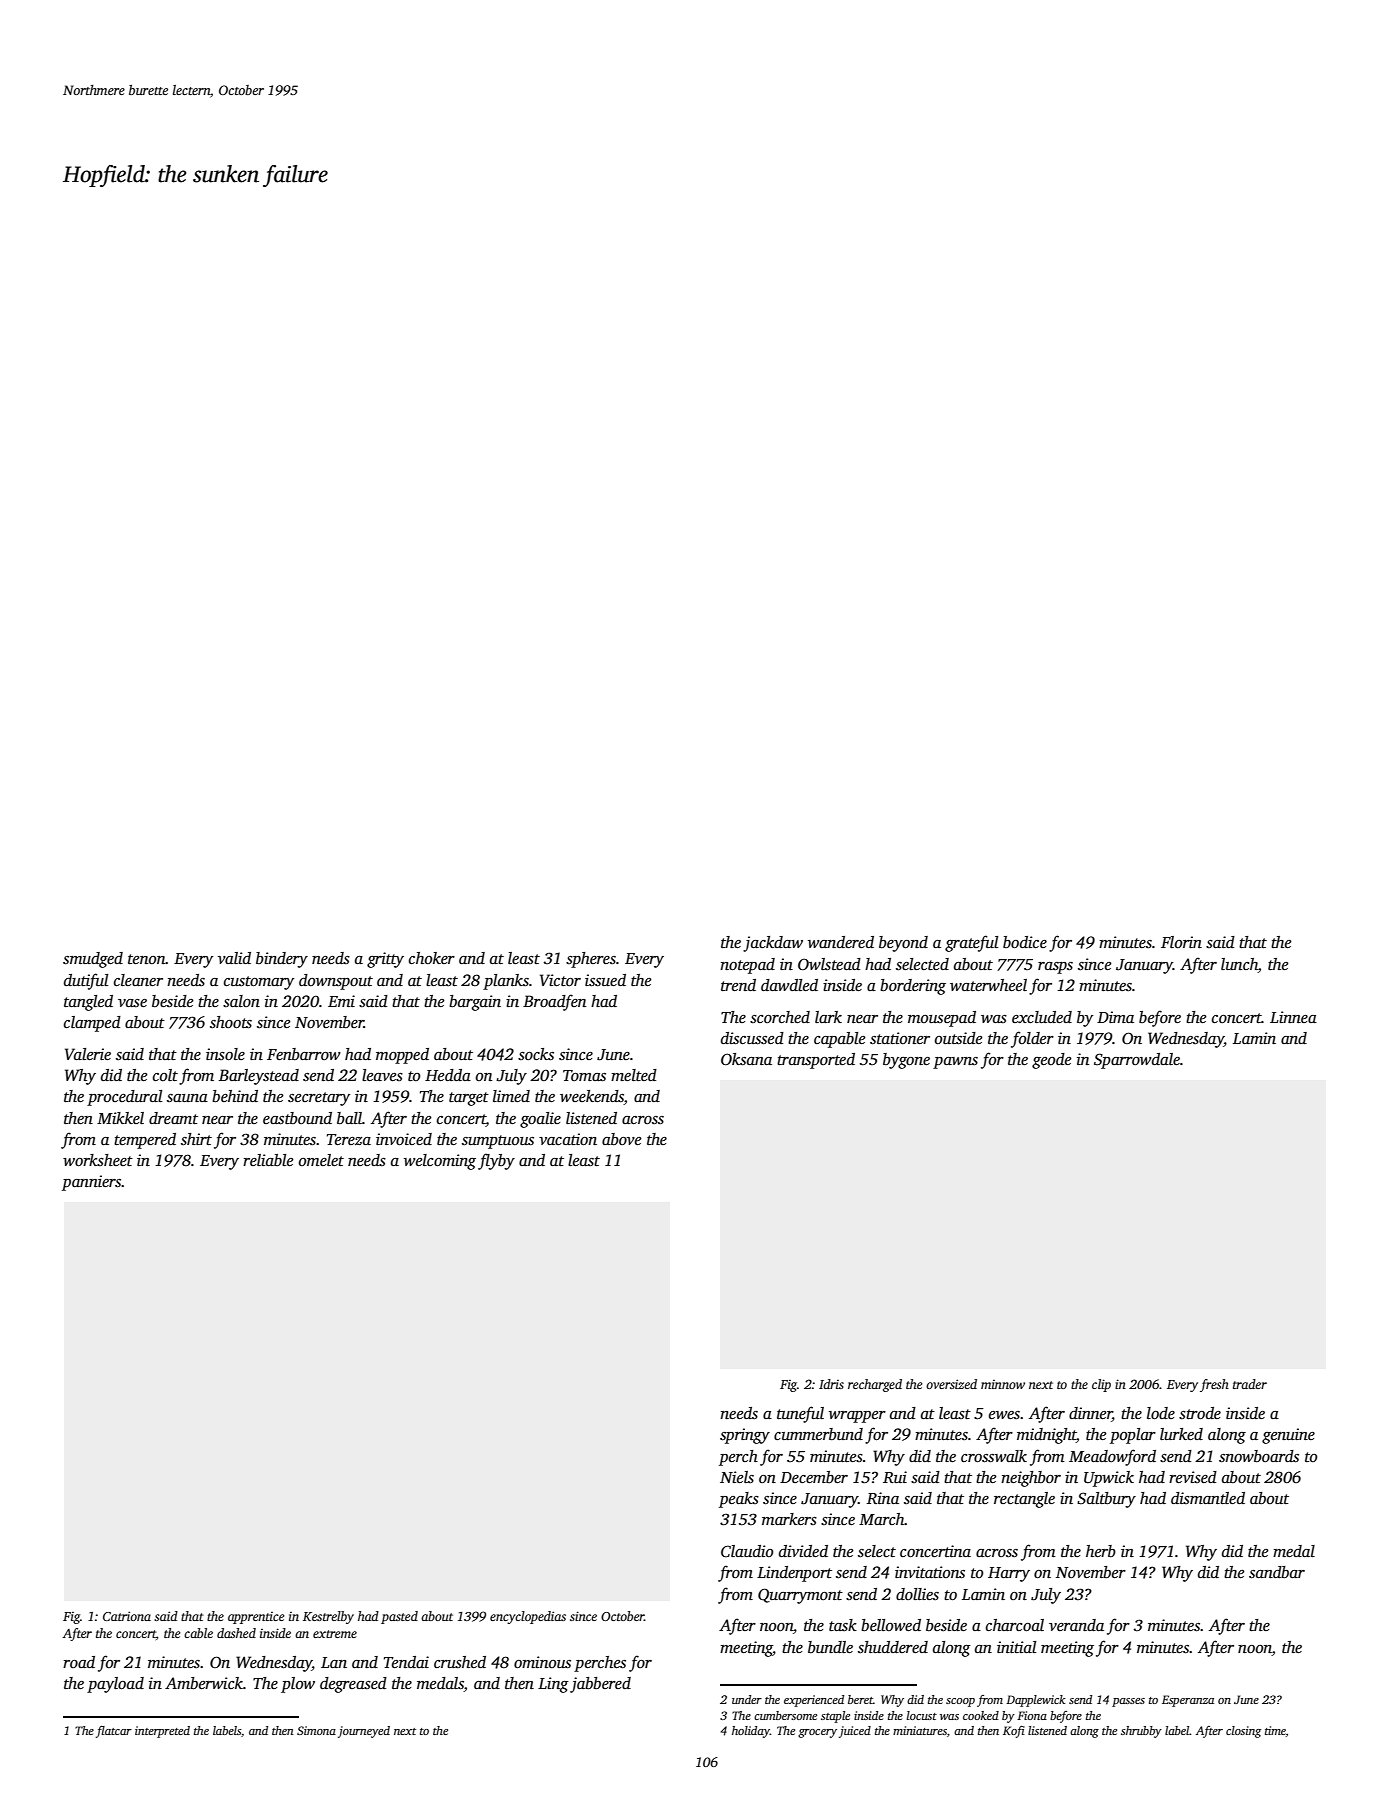  What do you see at coordinates (622, 1139) in the screenshot?
I see `above` at bounding box center [622, 1139].
